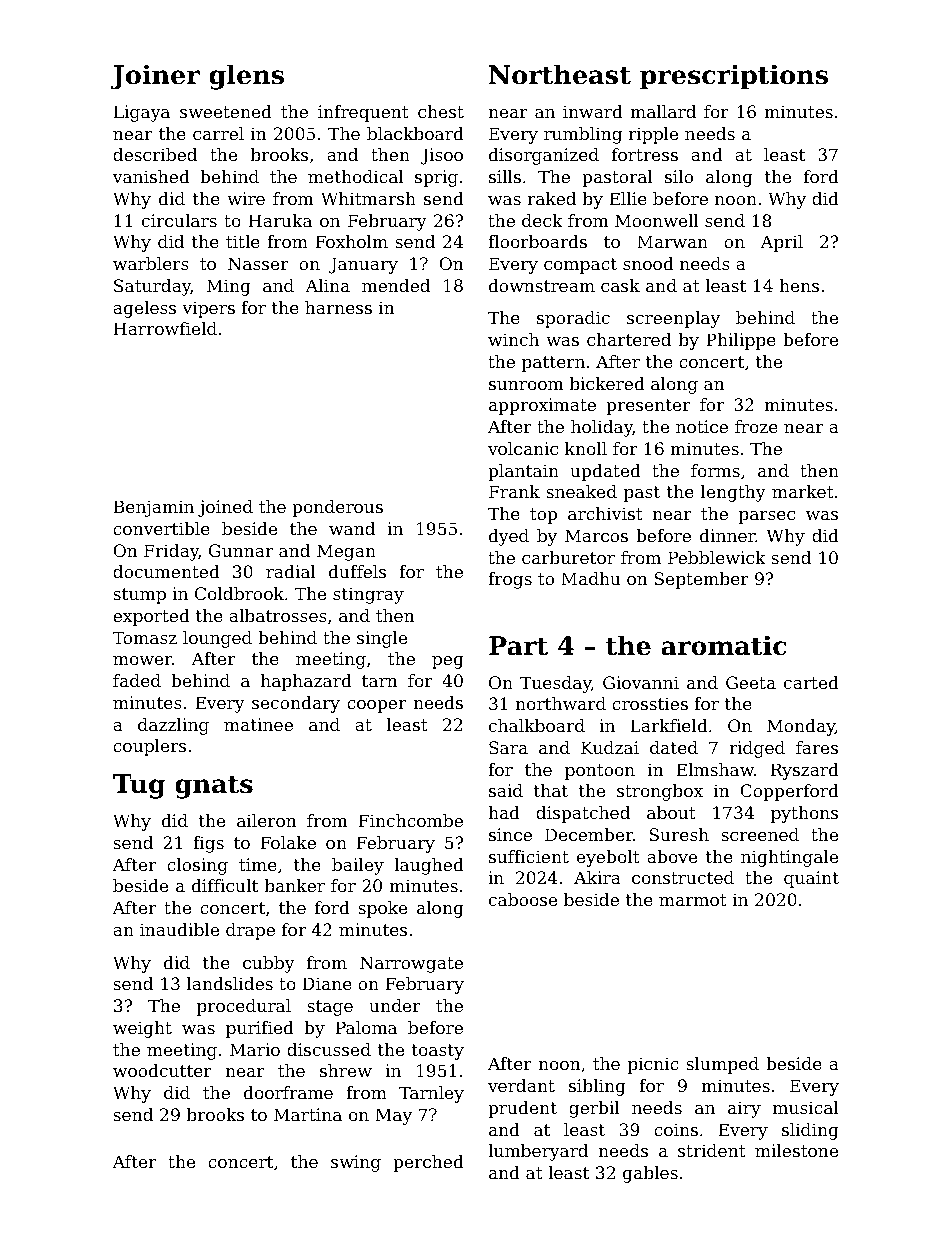  I want to click on woodcutter, so click(162, 1070).
